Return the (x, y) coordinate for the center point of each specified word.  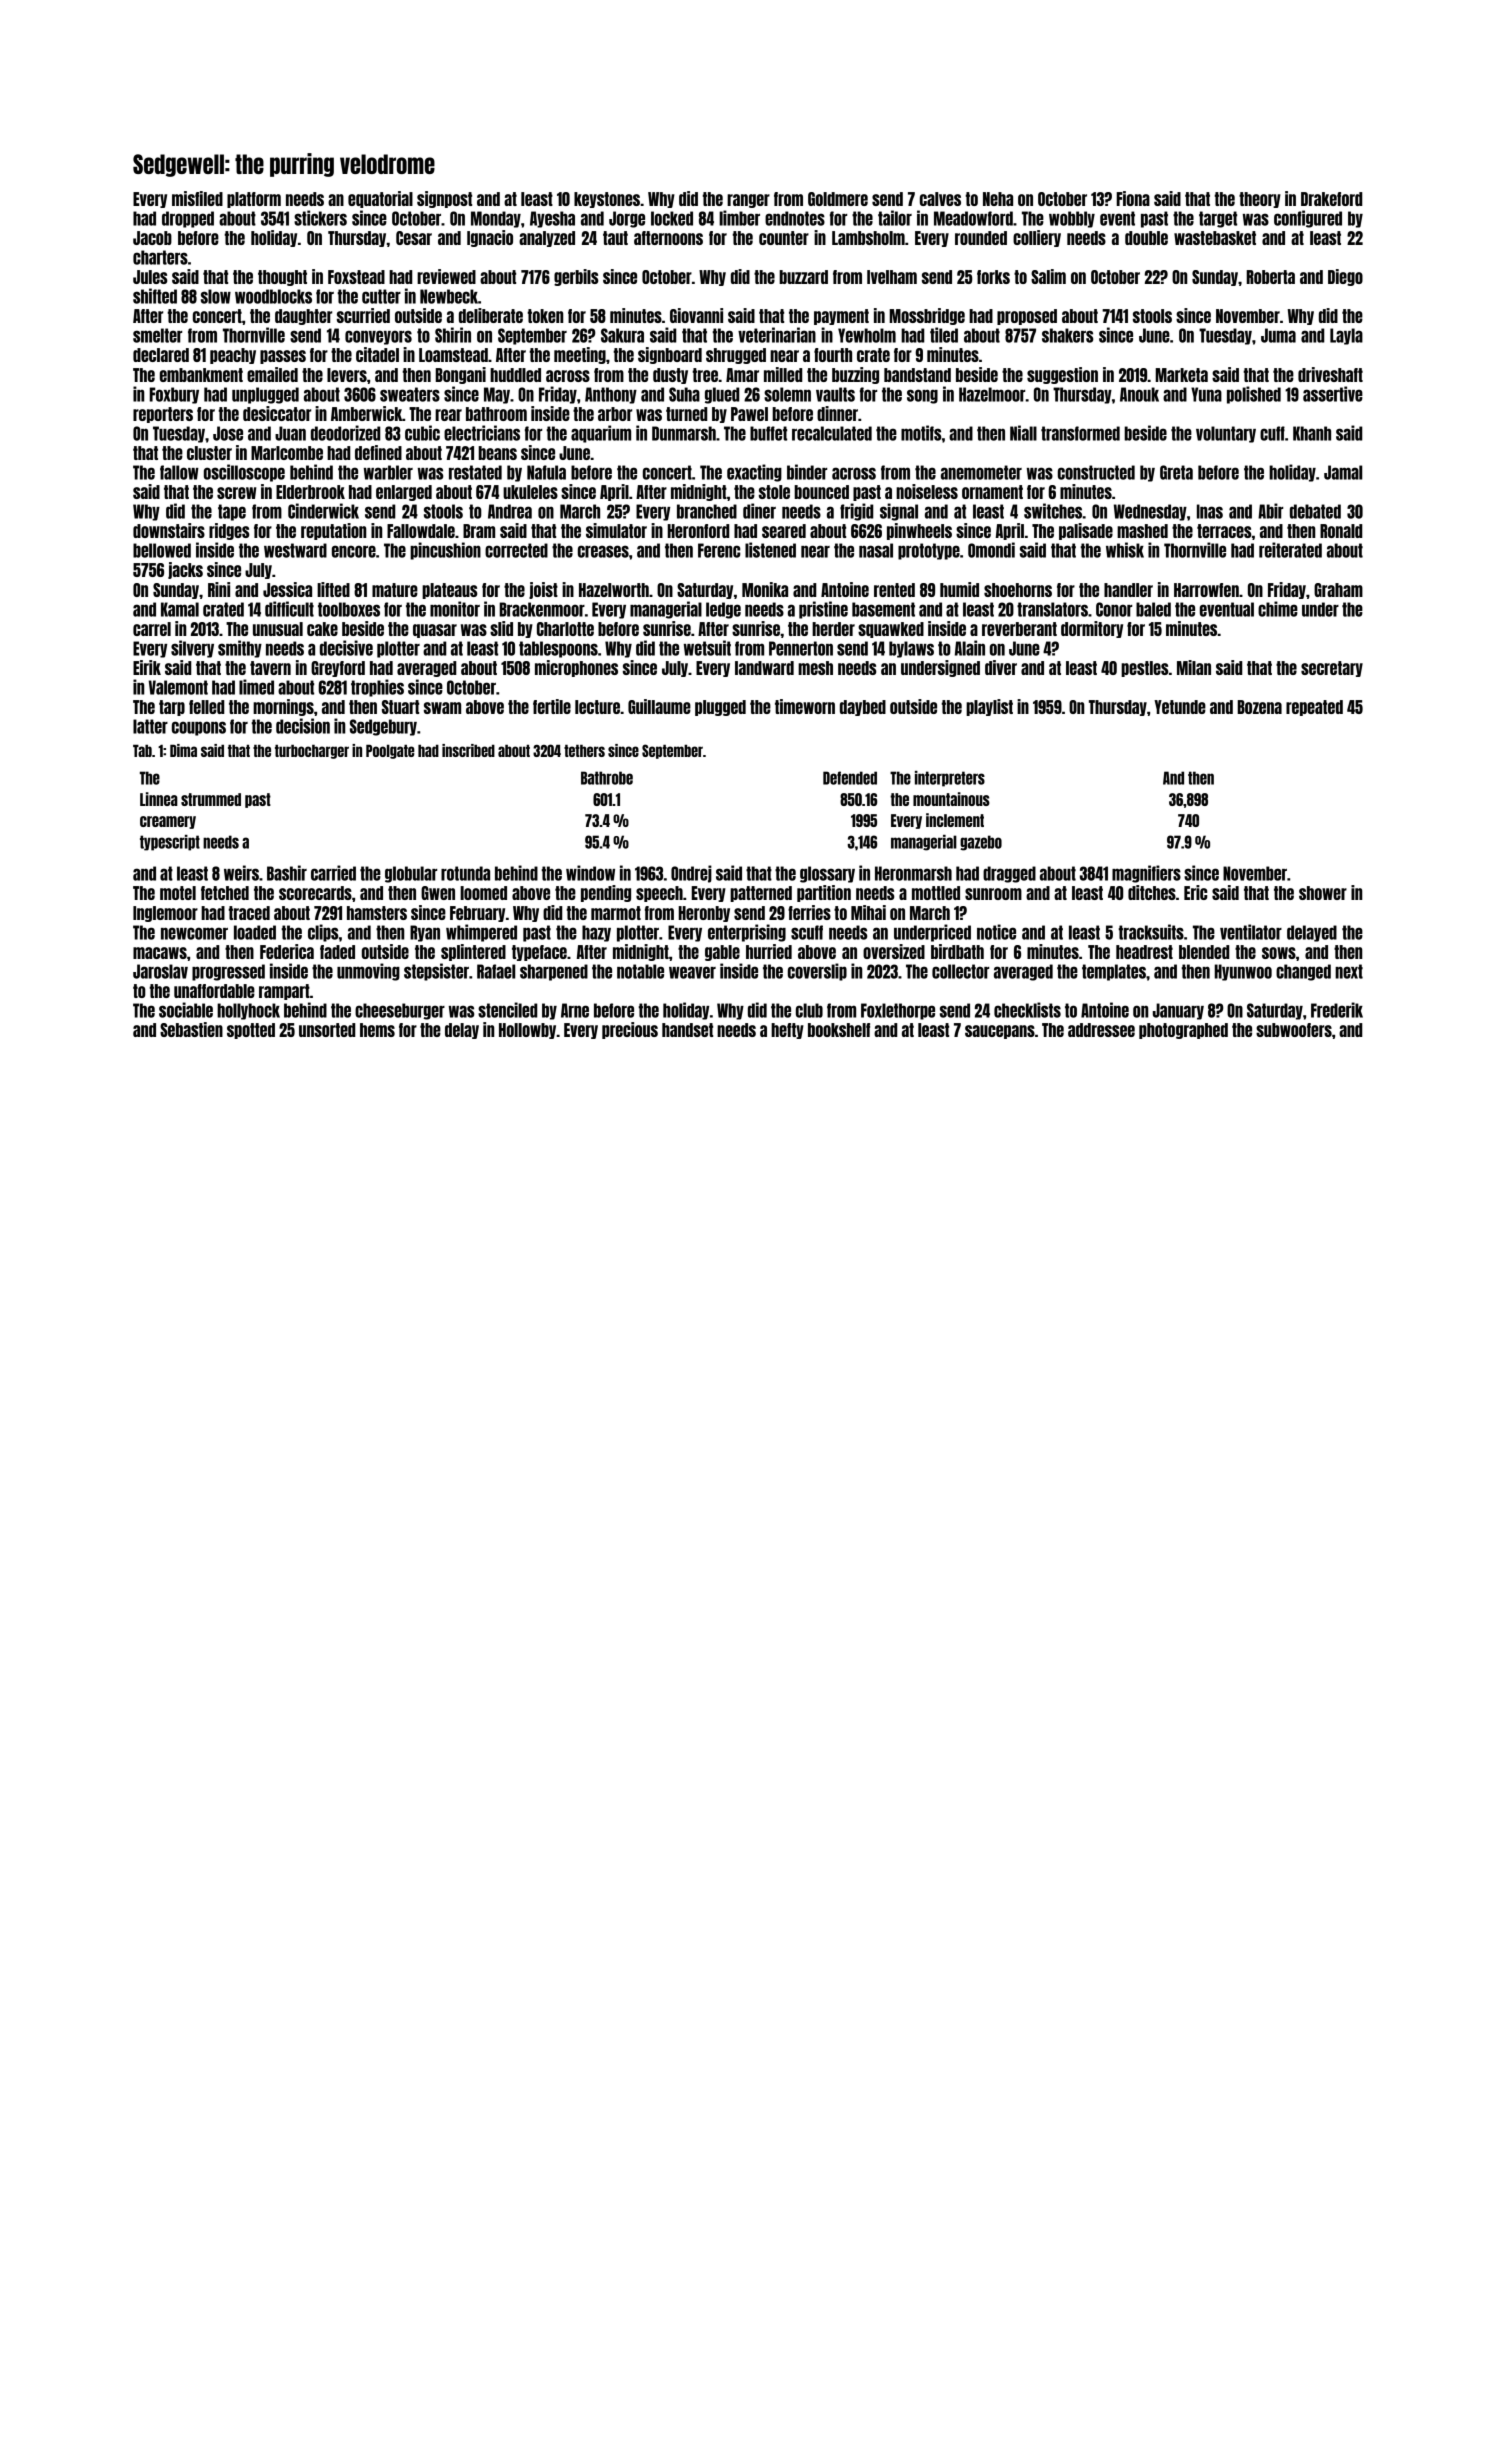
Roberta (1270, 277)
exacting (754, 473)
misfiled (197, 198)
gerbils (576, 277)
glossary (827, 874)
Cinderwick (323, 511)
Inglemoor (165, 914)
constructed (1096, 472)
